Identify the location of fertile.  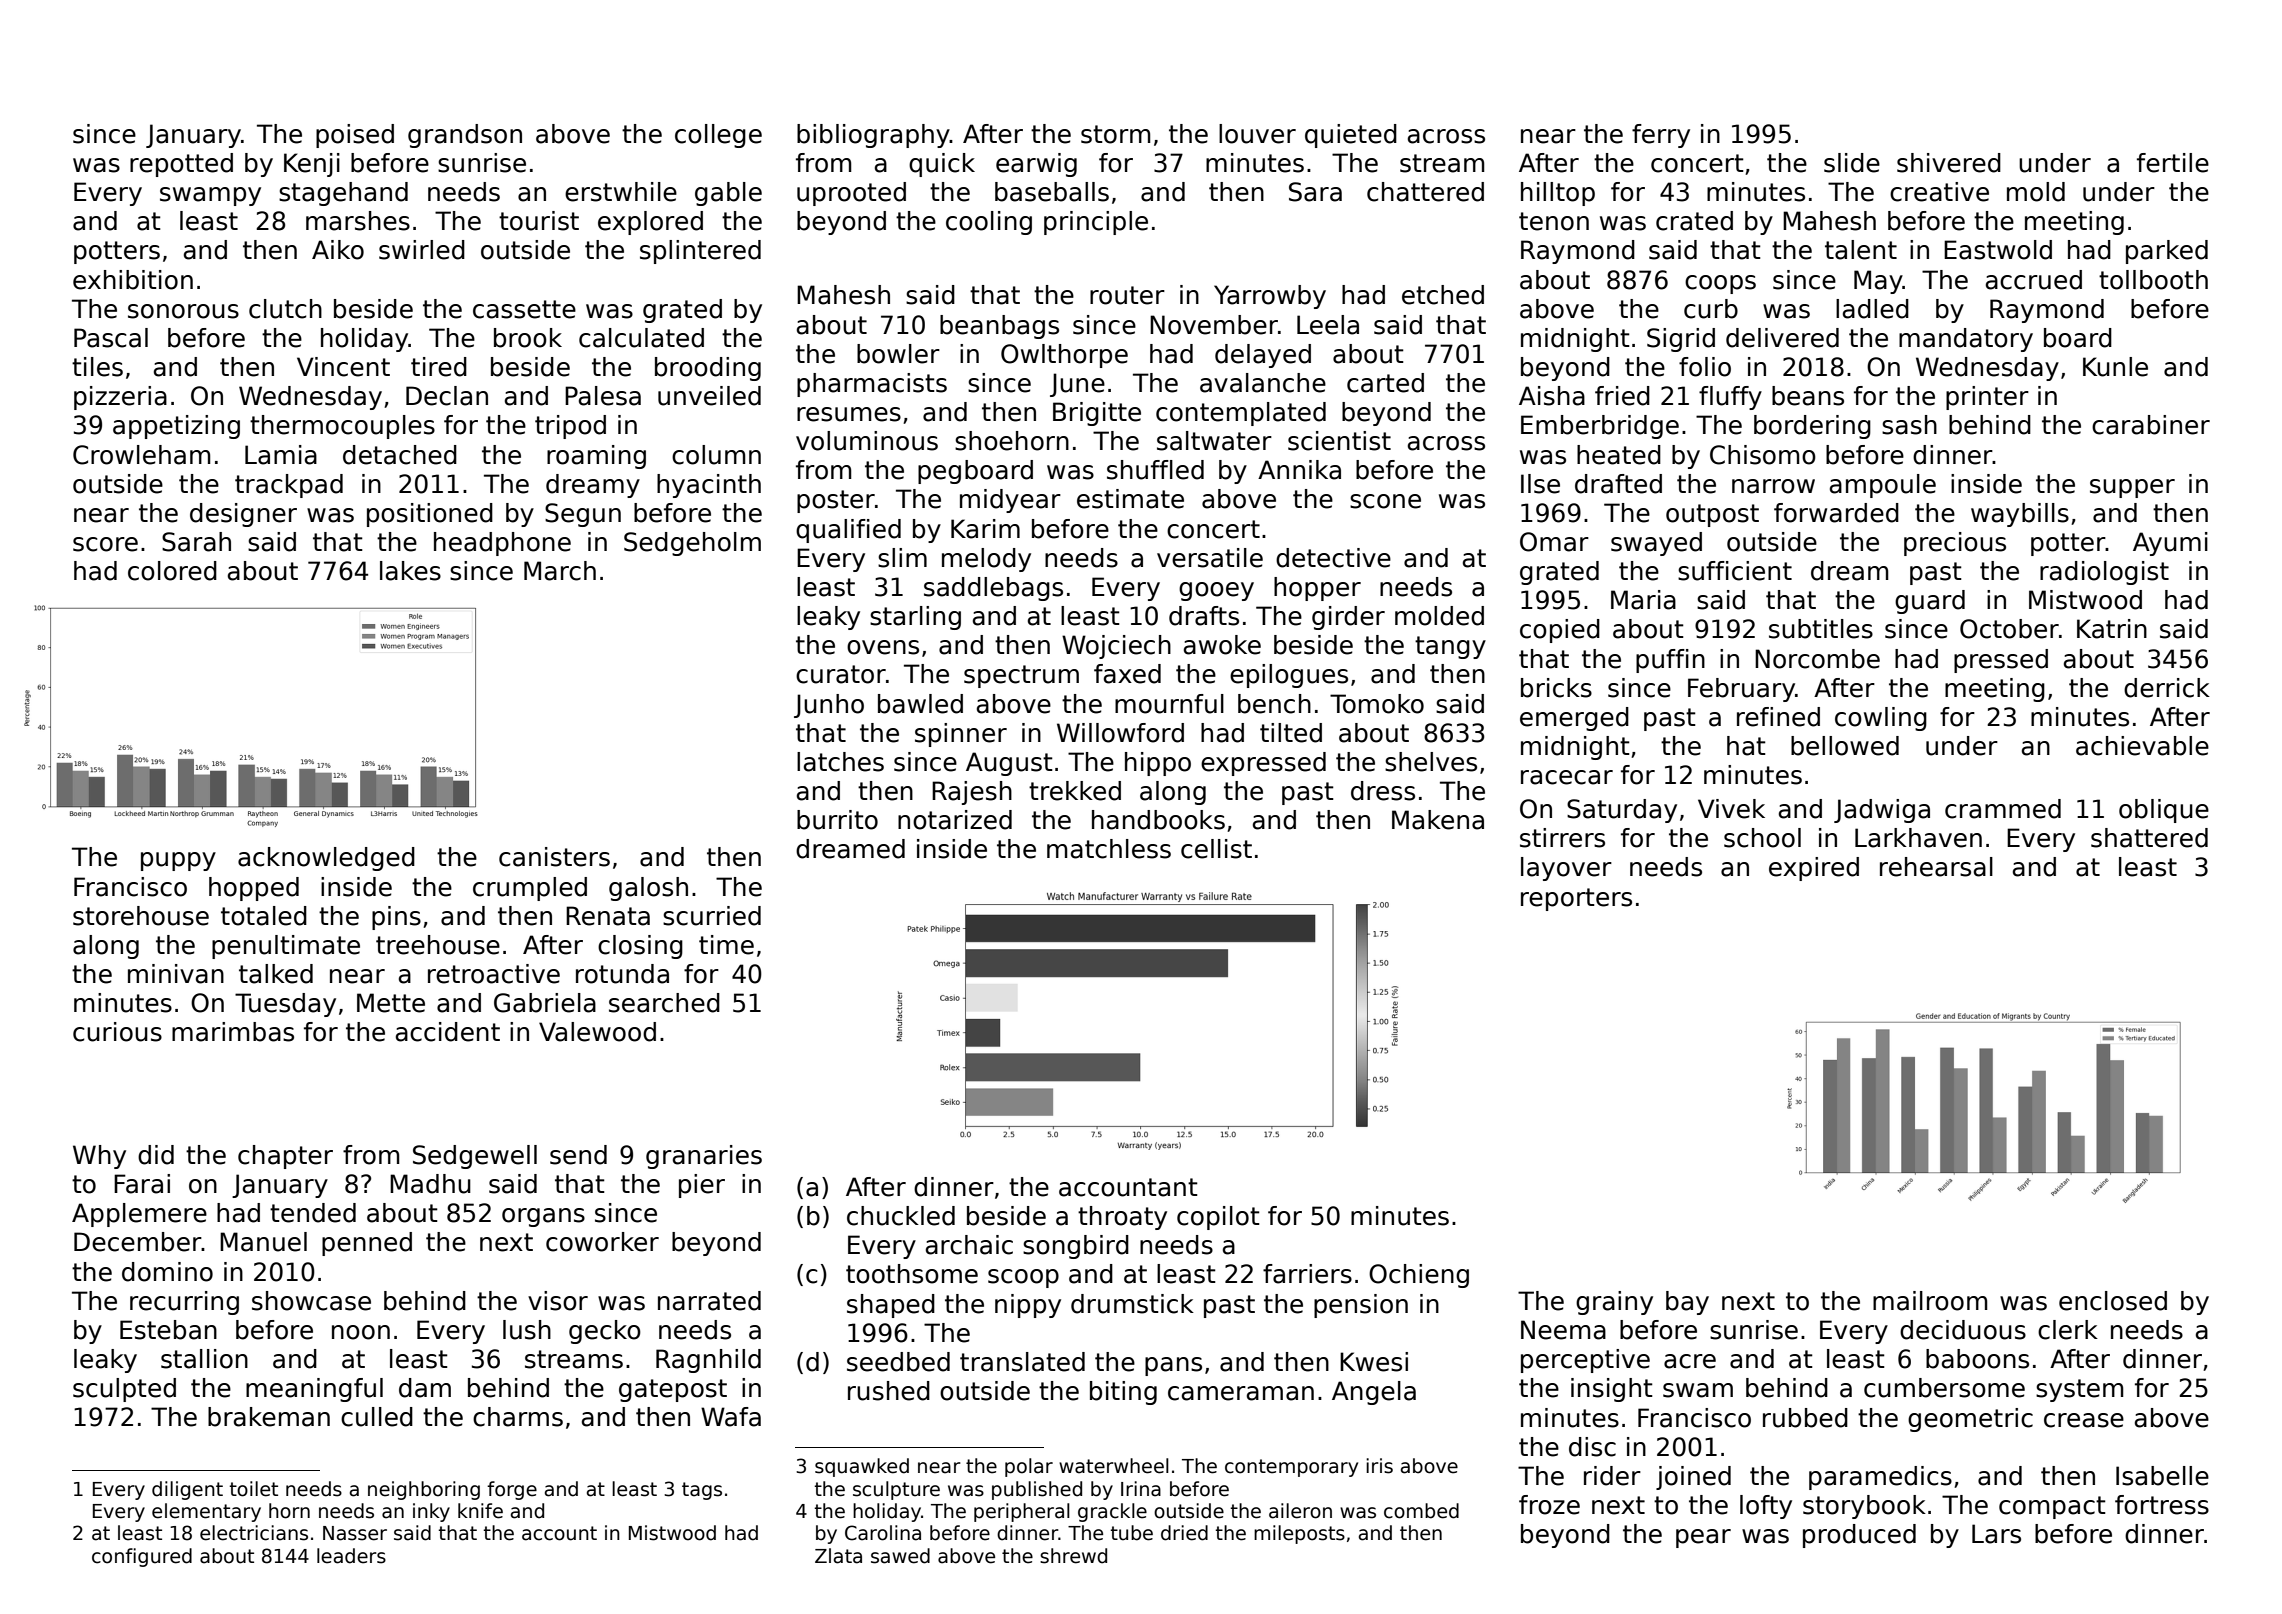
(2173, 163).
